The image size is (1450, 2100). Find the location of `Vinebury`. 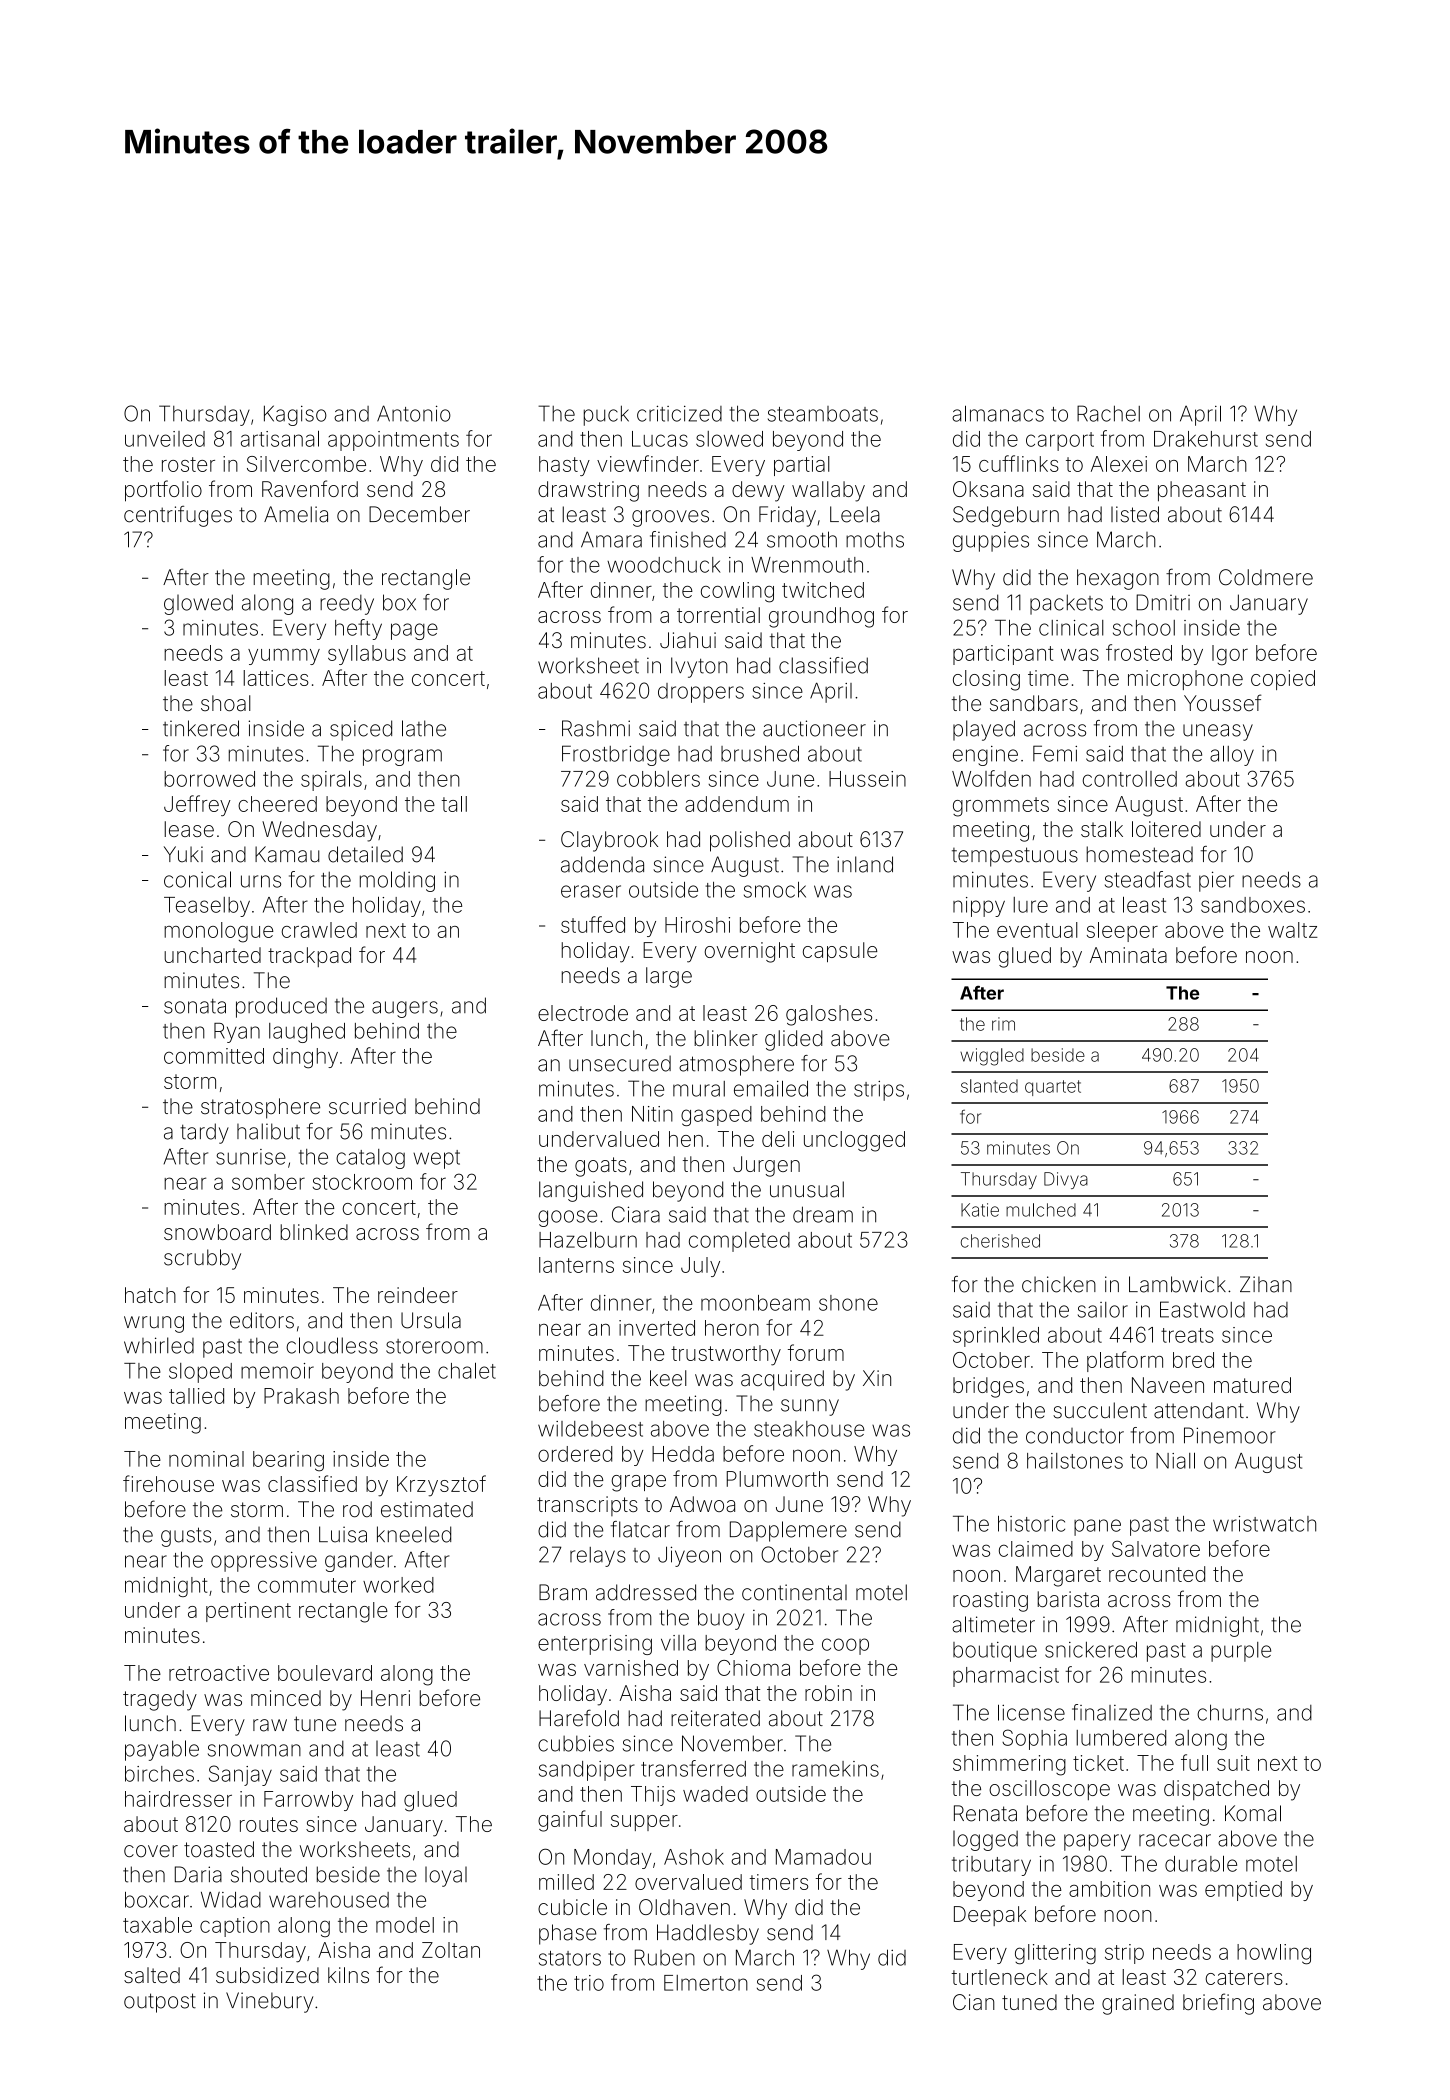

Vinebury is located at coordinates (269, 2002).
